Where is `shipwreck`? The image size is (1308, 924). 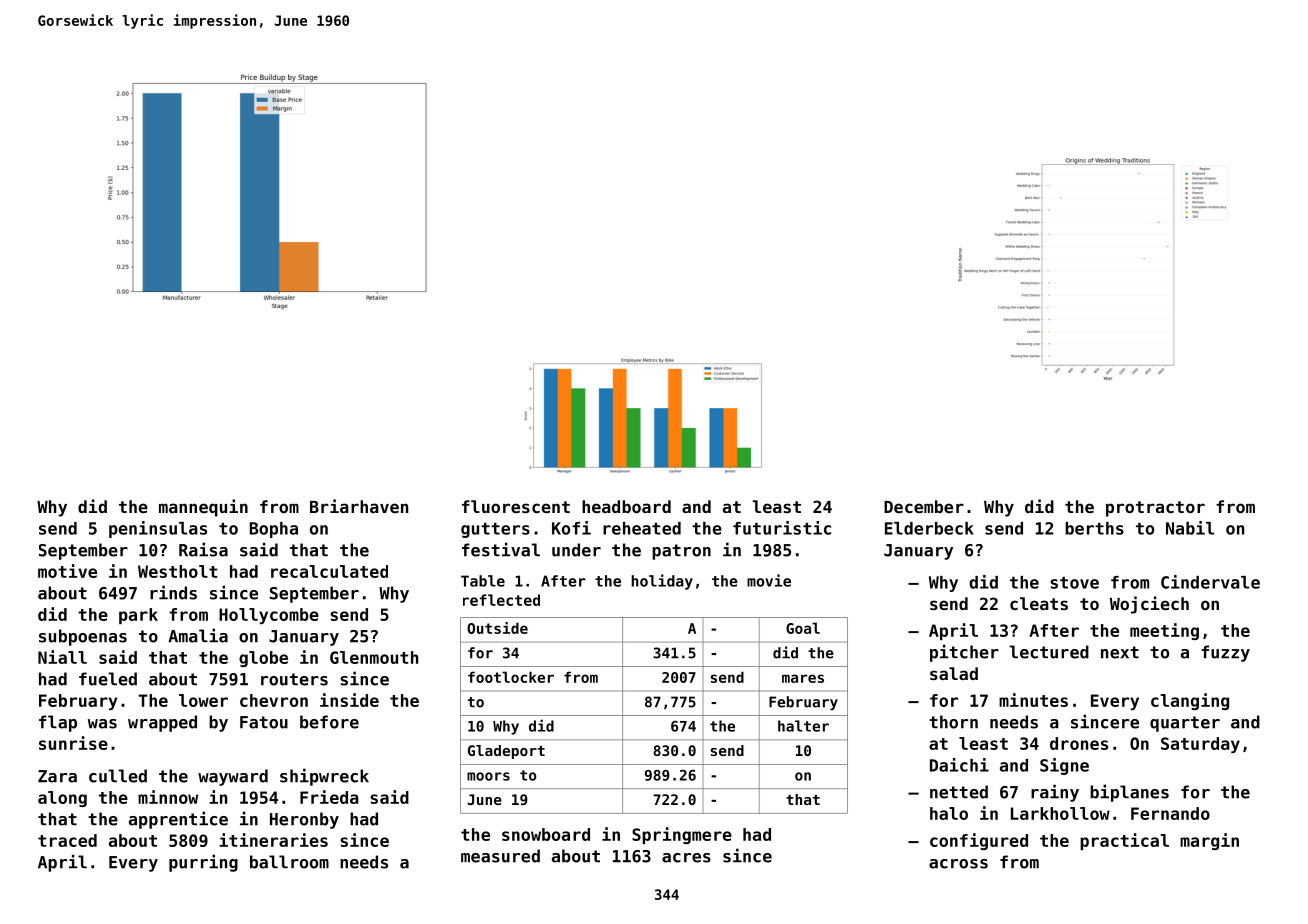 shipwreck is located at coordinates (324, 777).
